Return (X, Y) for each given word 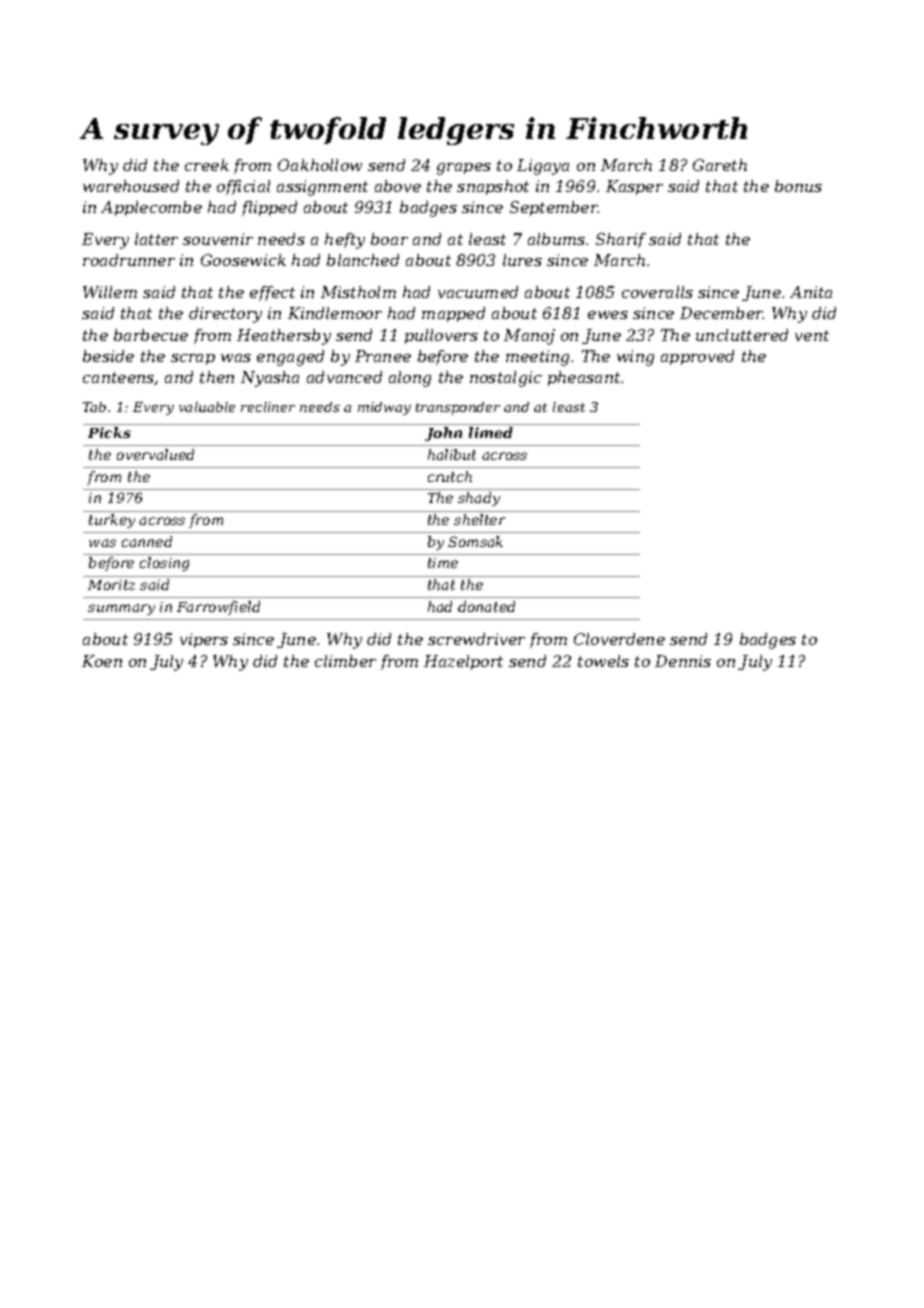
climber (345, 661)
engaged (290, 358)
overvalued (155, 454)
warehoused (131, 186)
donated (486, 606)
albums (556, 239)
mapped (453, 314)
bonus (798, 186)
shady (479, 499)
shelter (479, 519)
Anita (811, 292)
